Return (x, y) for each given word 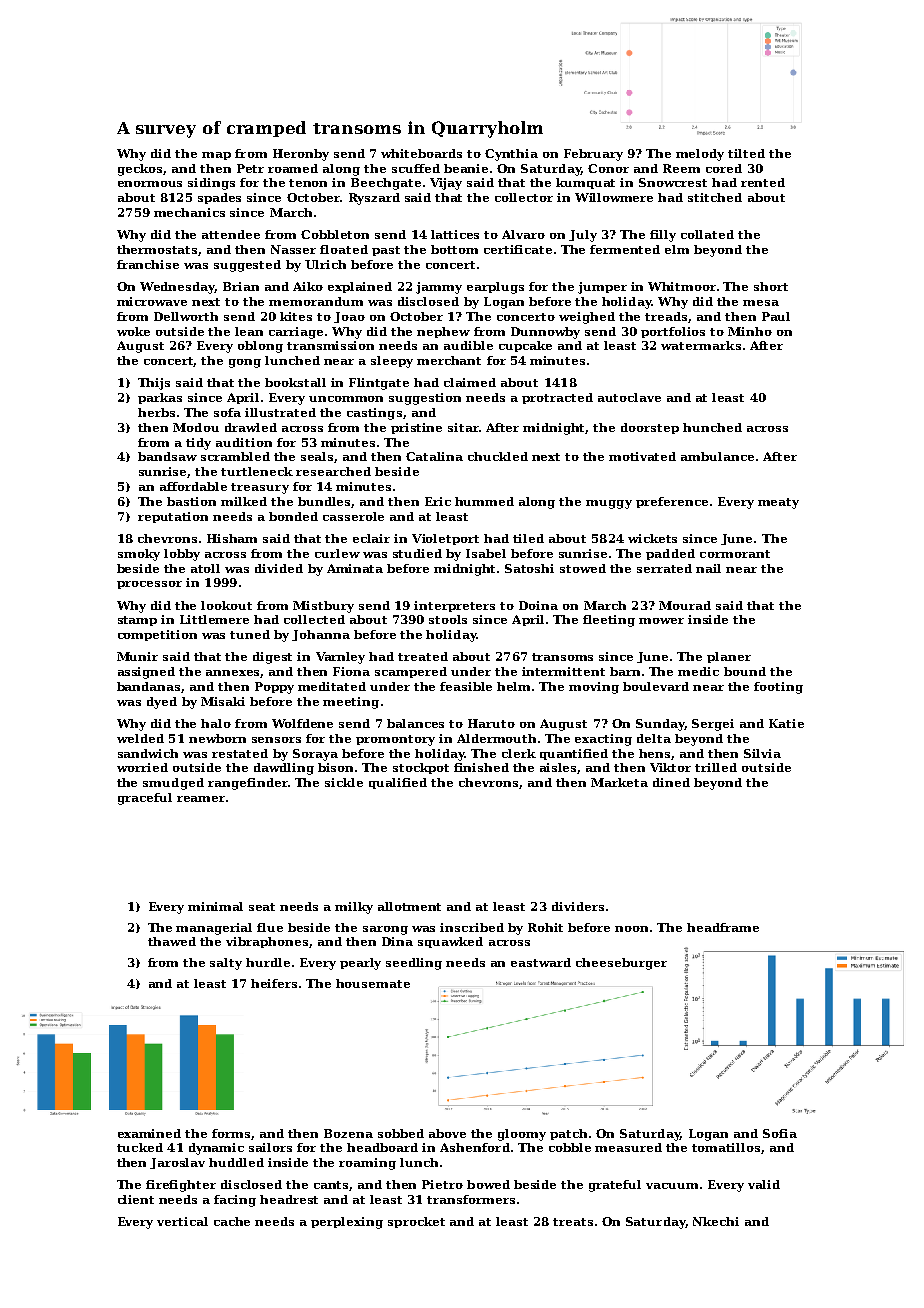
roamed (293, 168)
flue (270, 927)
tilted (746, 153)
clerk (519, 753)
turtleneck (257, 471)
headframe (723, 927)
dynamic (216, 1149)
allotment (409, 906)
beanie (466, 168)
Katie (786, 723)
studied (417, 553)
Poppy (274, 688)
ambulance (717, 456)
